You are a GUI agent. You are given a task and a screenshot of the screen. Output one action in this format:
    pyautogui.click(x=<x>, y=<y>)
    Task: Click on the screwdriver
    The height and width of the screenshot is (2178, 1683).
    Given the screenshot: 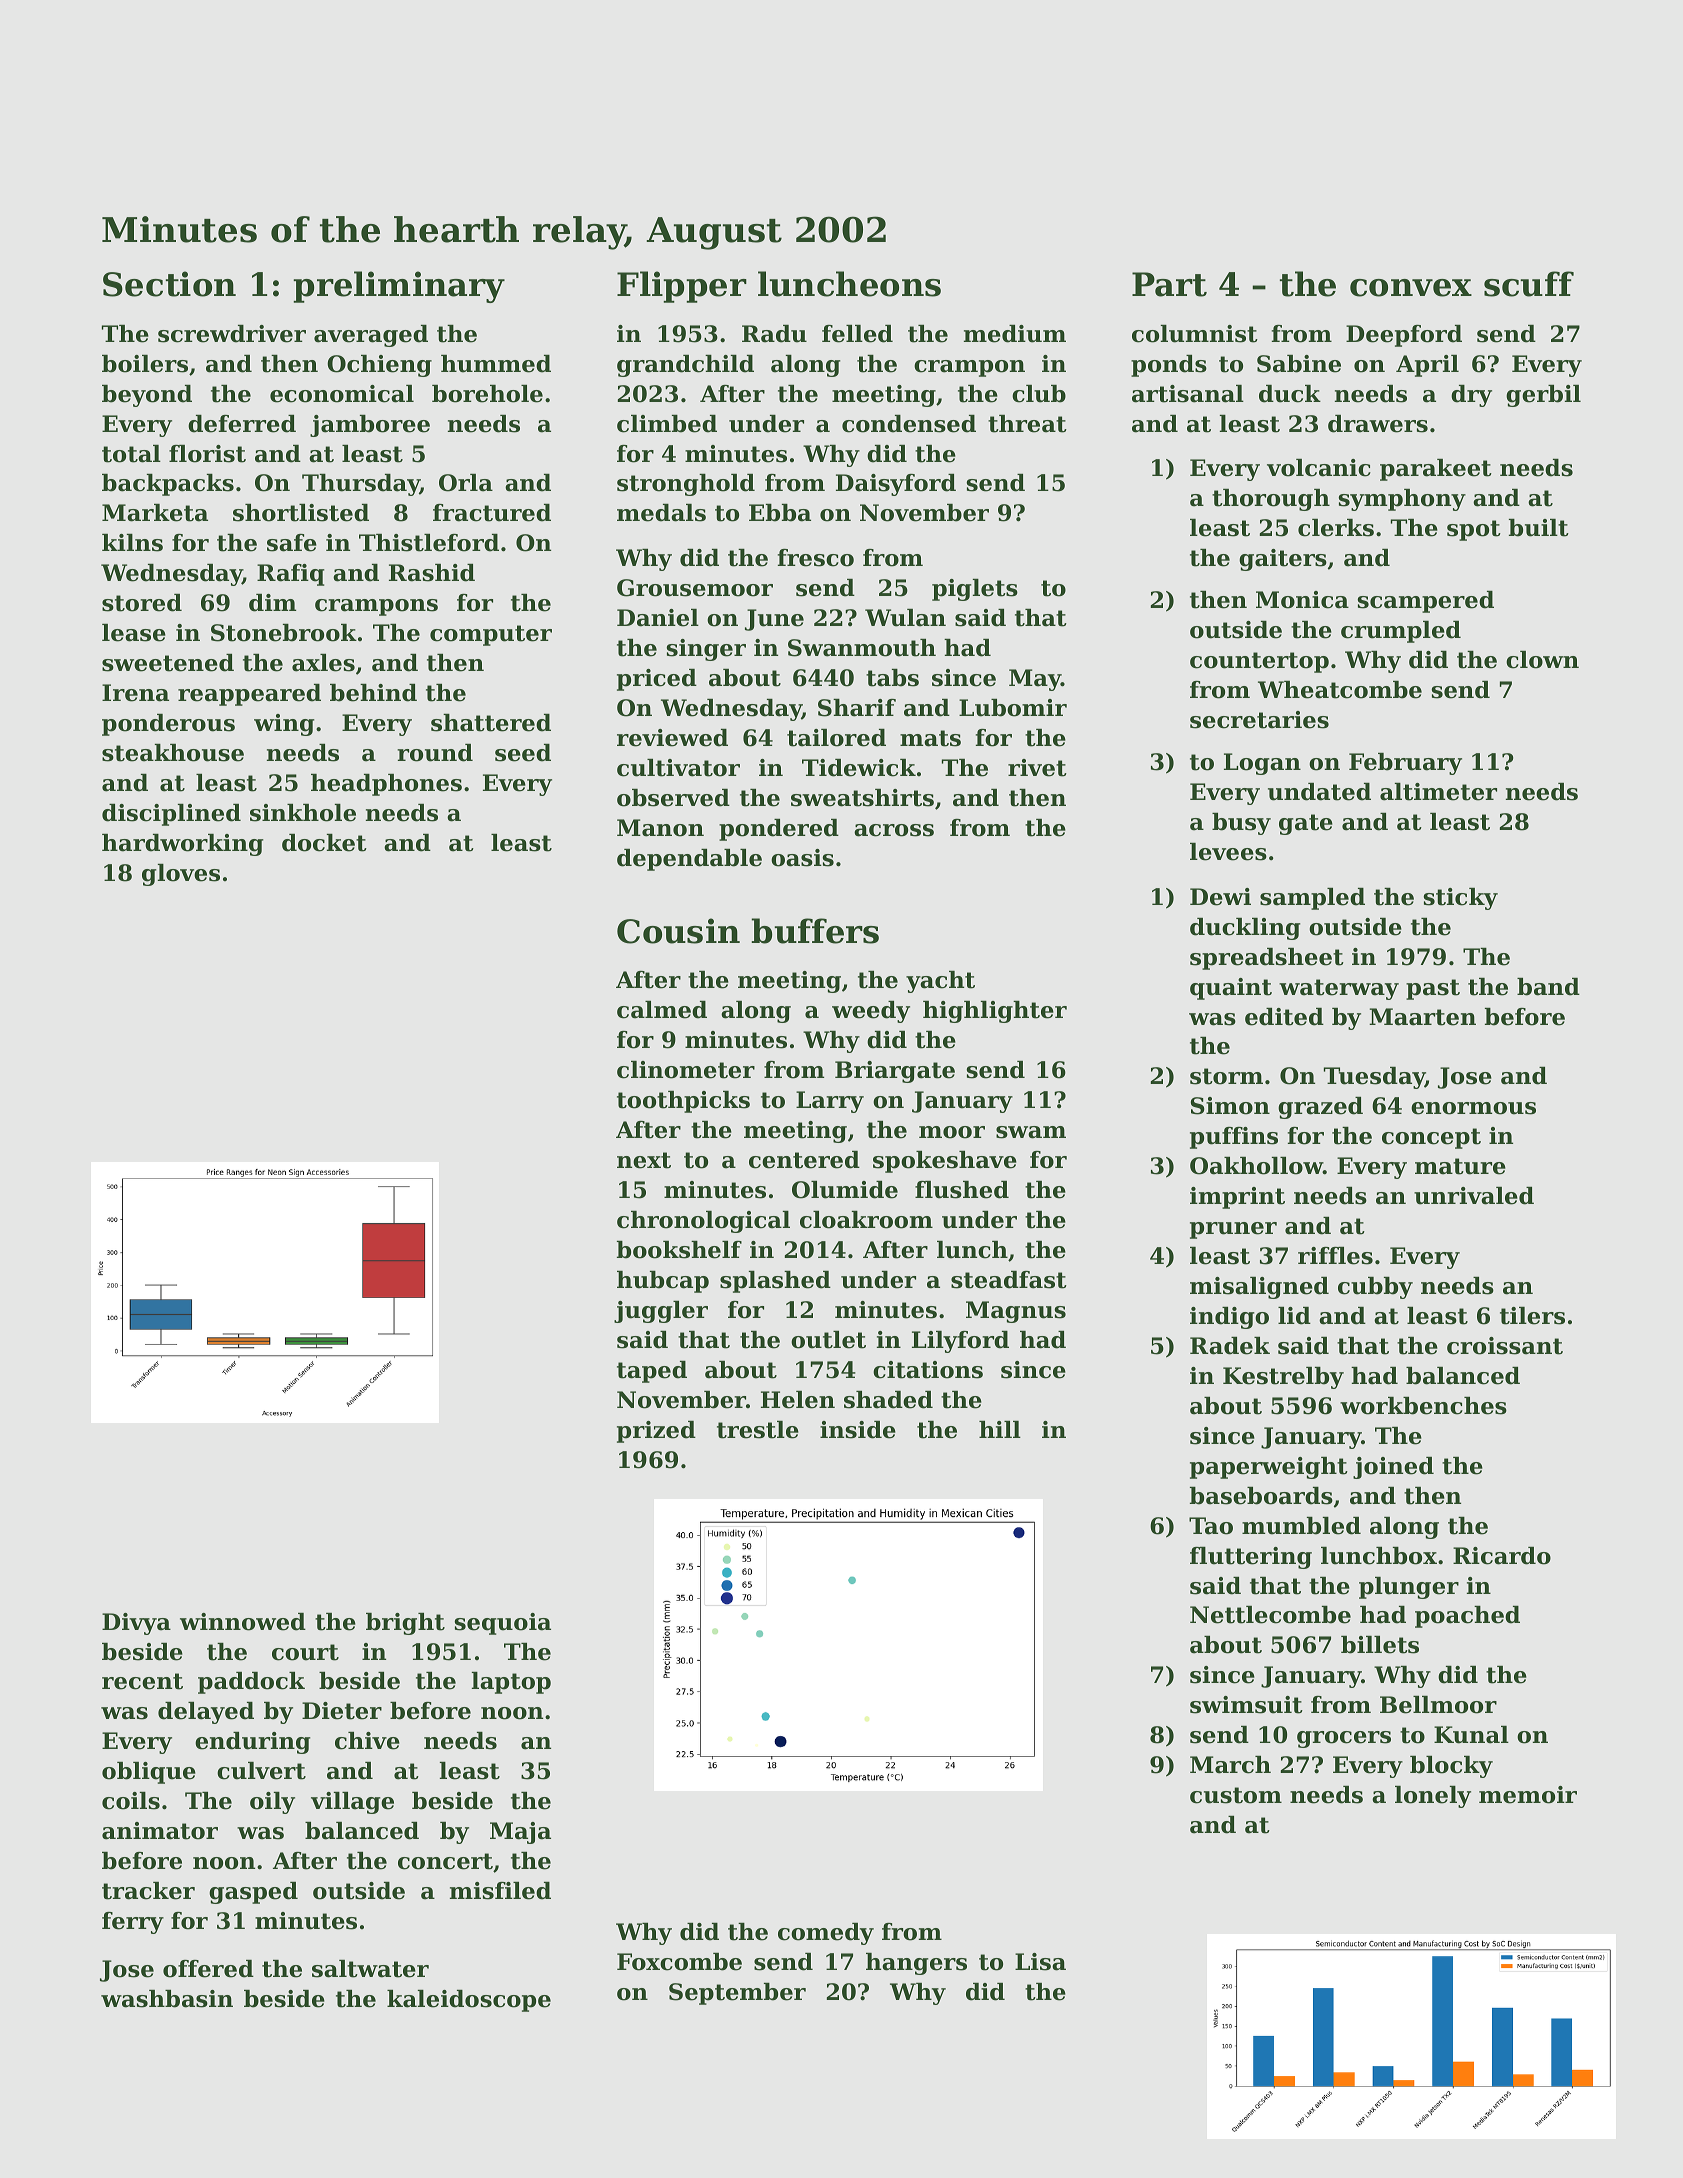 What is the action you would take?
    pyautogui.click(x=232, y=334)
